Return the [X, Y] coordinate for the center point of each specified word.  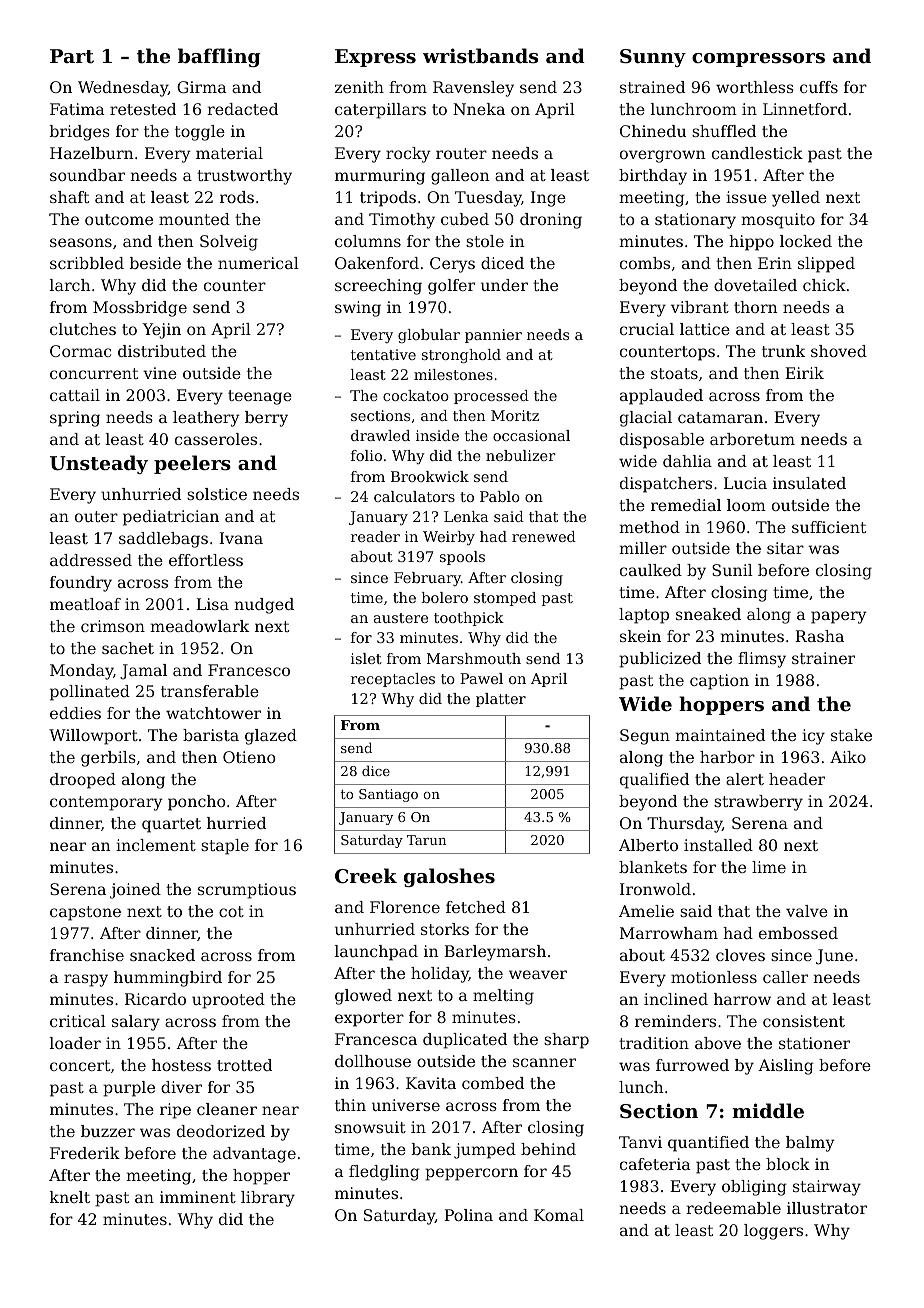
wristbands [480, 56]
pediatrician [171, 518]
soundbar [87, 175]
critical [78, 1021]
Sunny [653, 58]
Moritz [515, 415]
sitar [785, 548]
